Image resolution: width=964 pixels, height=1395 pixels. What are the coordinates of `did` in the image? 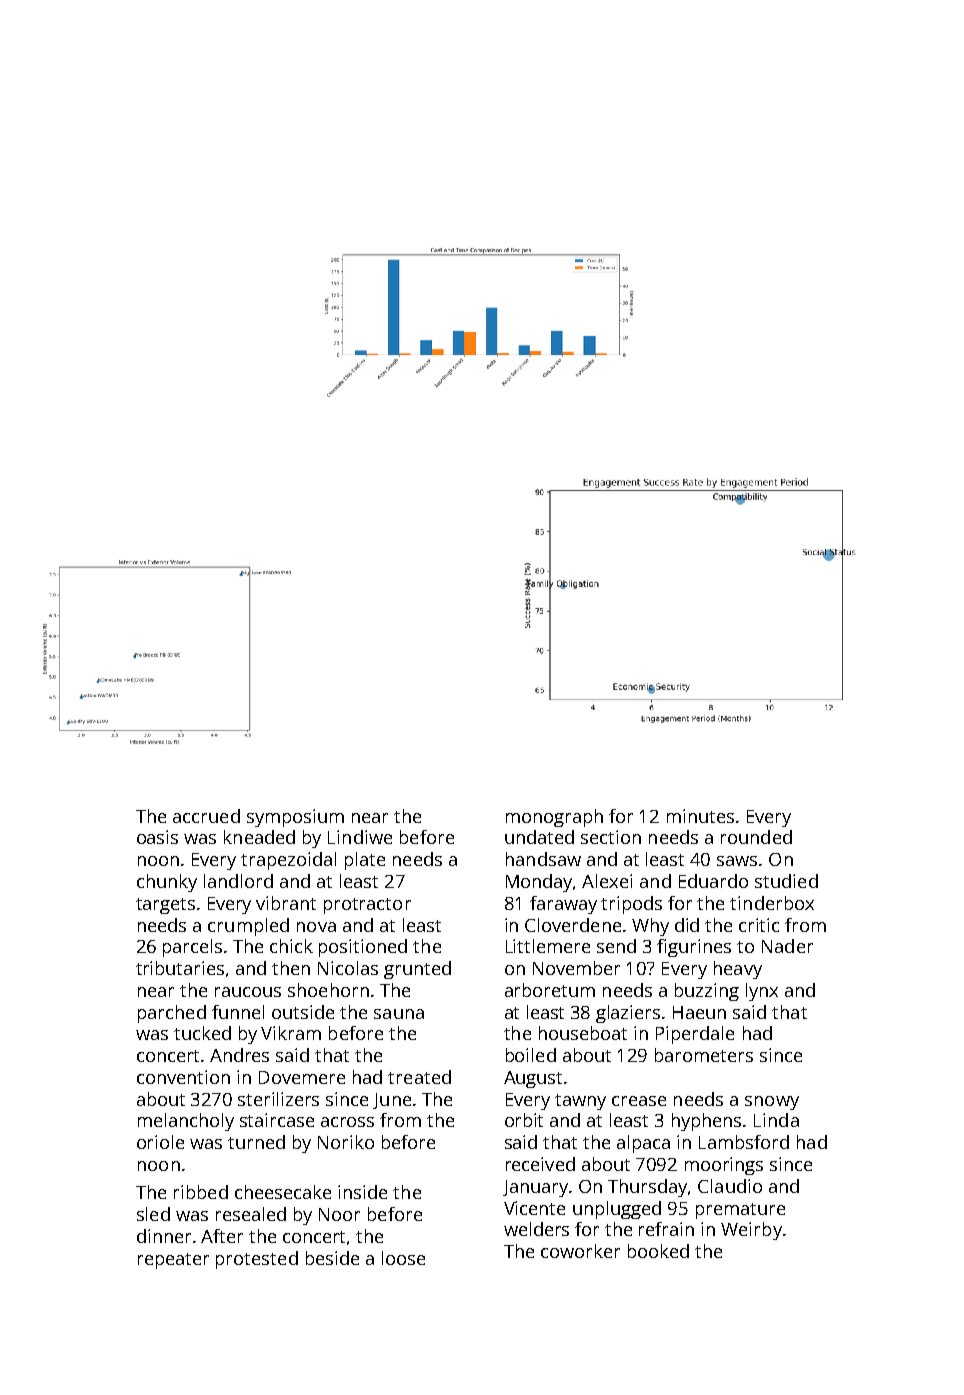 It's located at (687, 925).
